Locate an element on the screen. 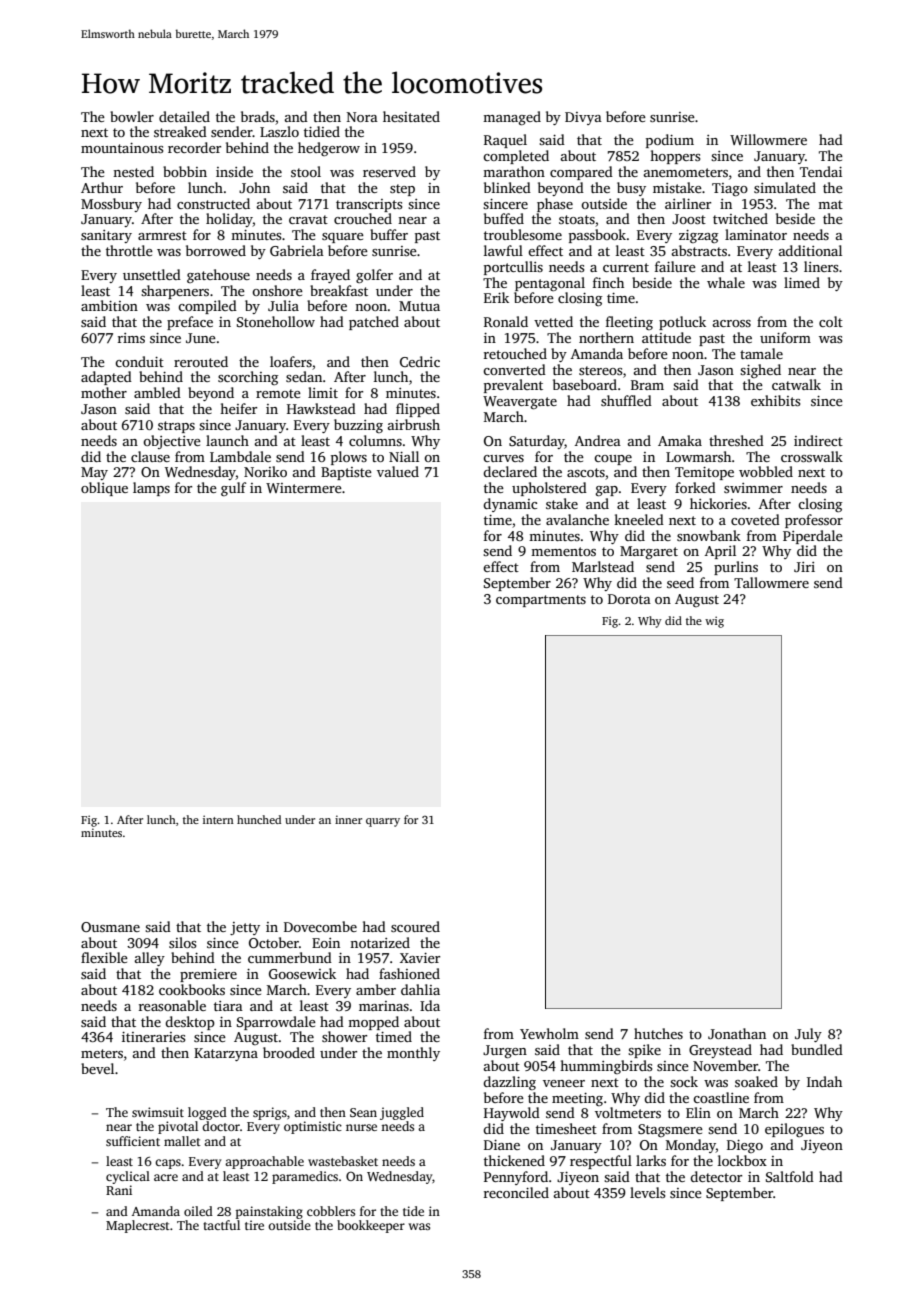 The width and height of the screenshot is (924, 1308). bevel is located at coordinates (97, 1068).
